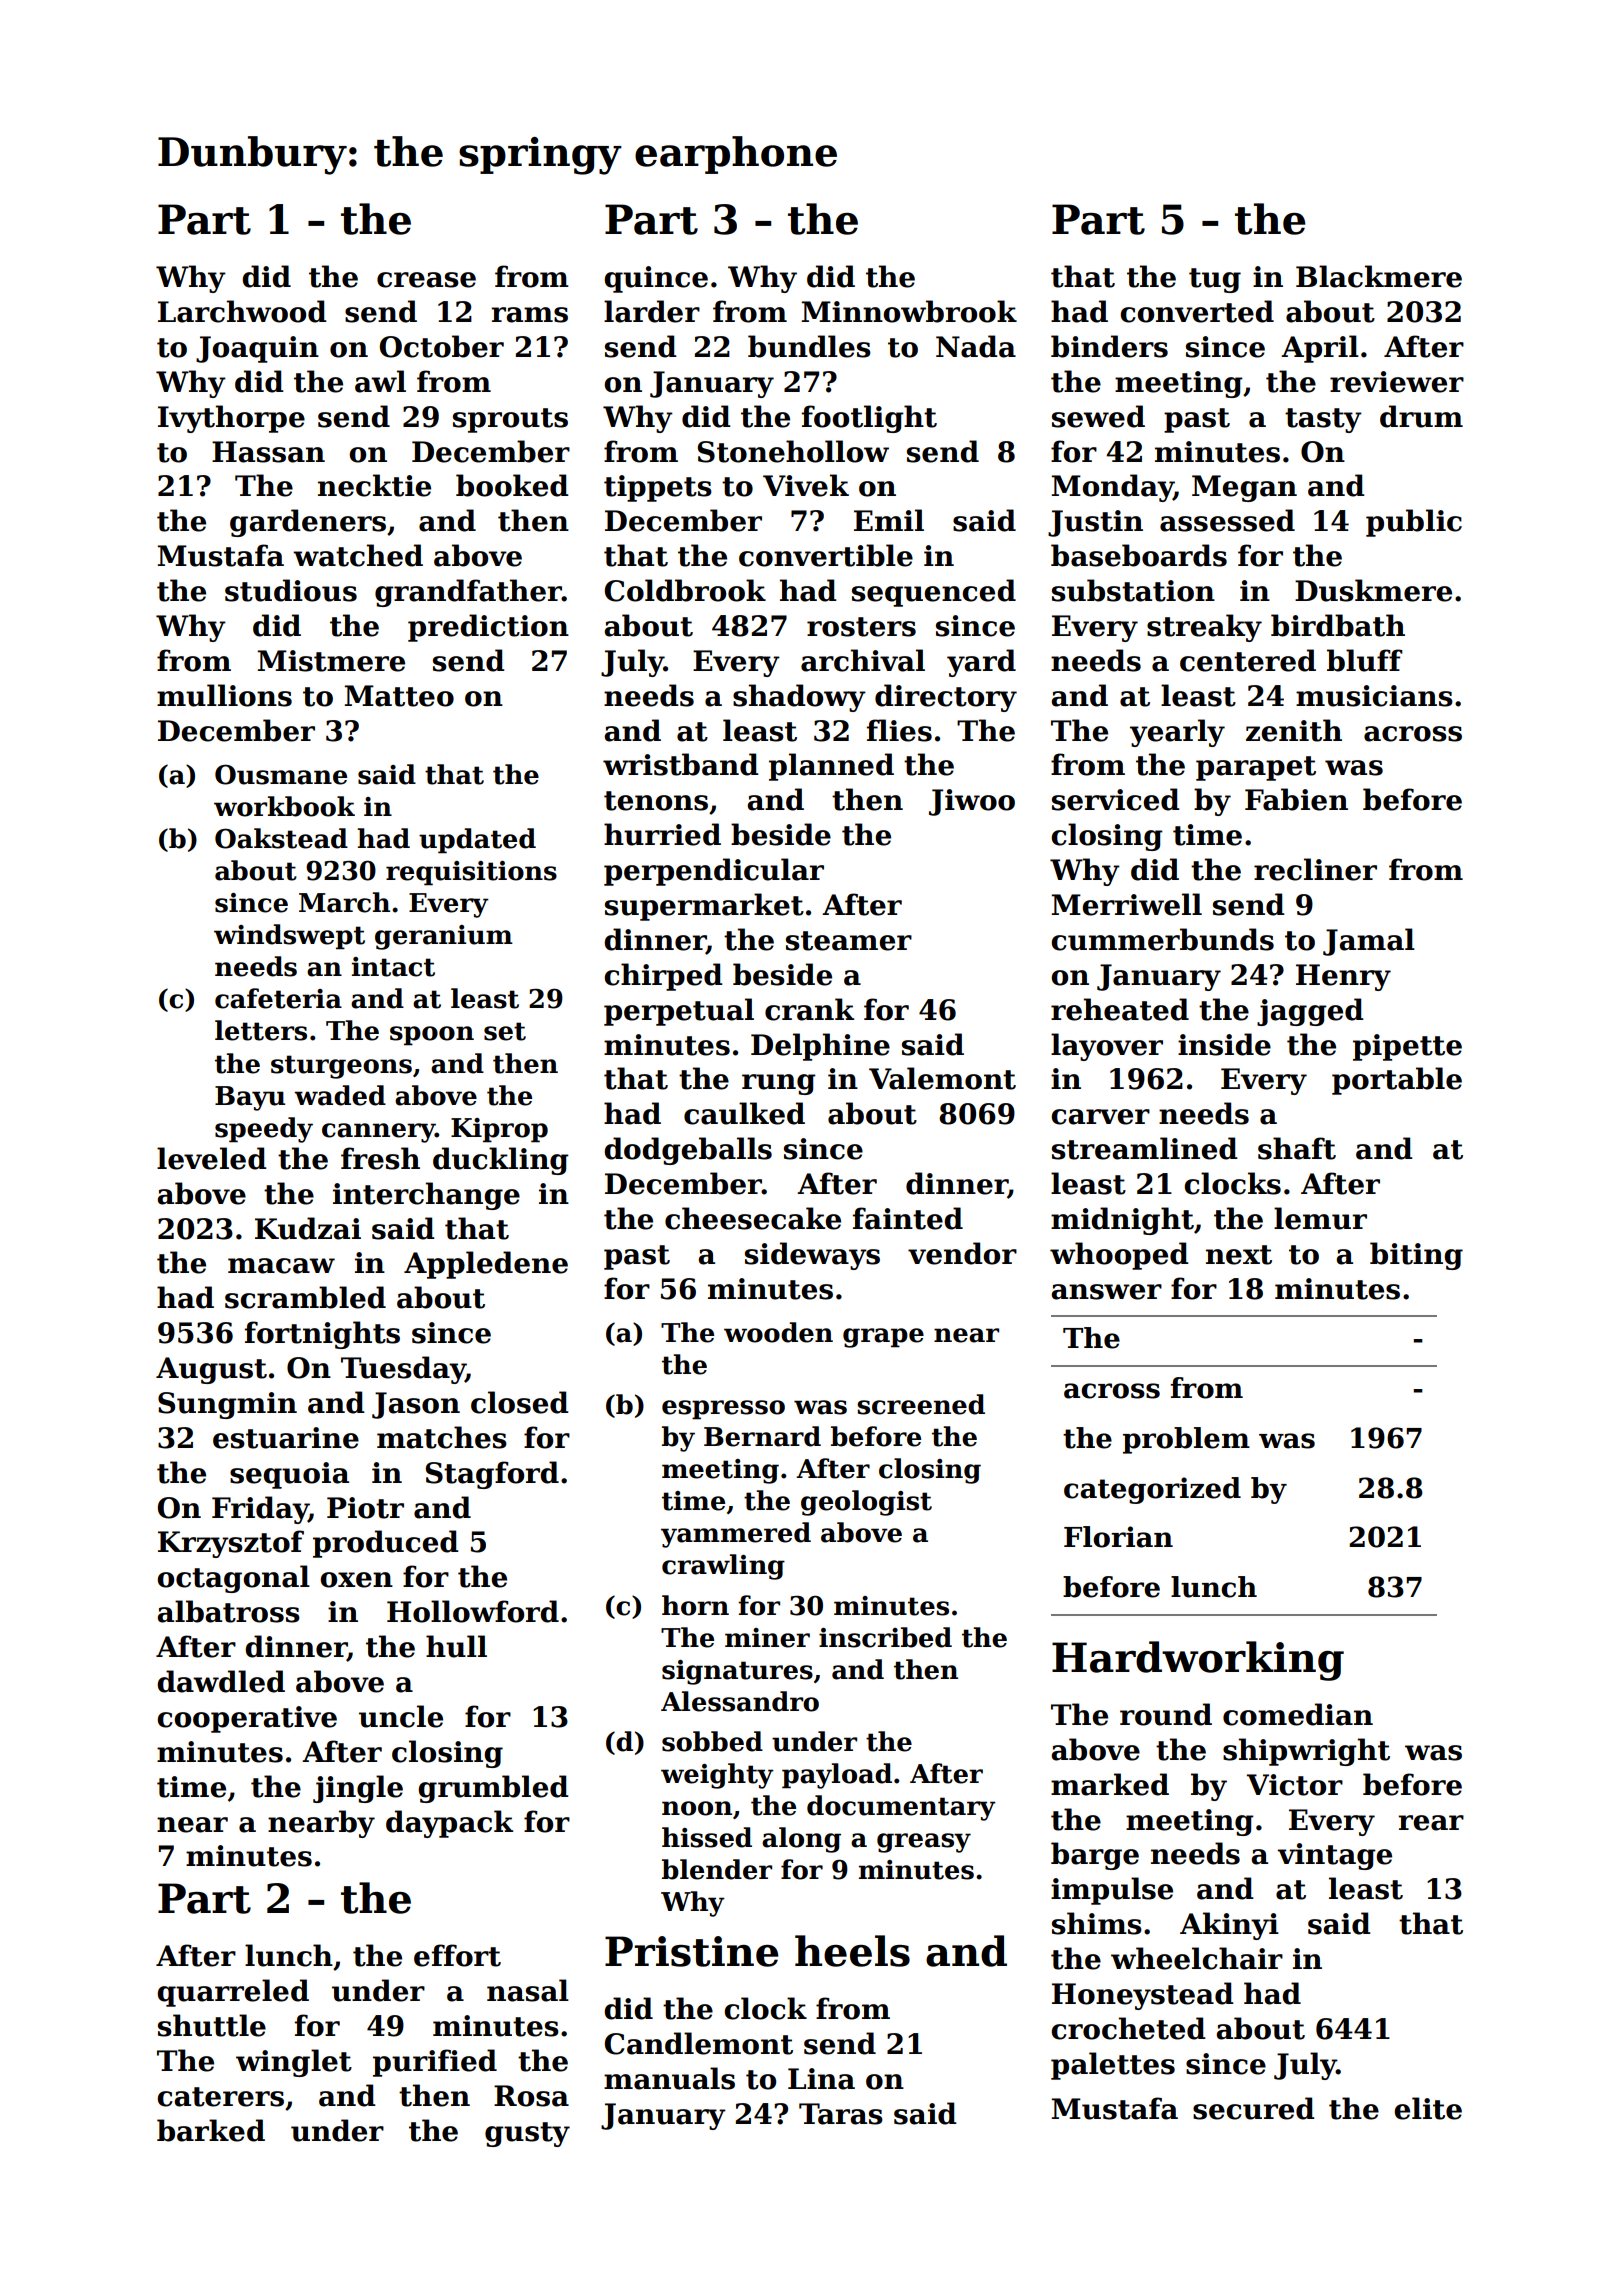 This screenshot has width=1620, height=2292. I want to click on signatures, so click(737, 1672).
